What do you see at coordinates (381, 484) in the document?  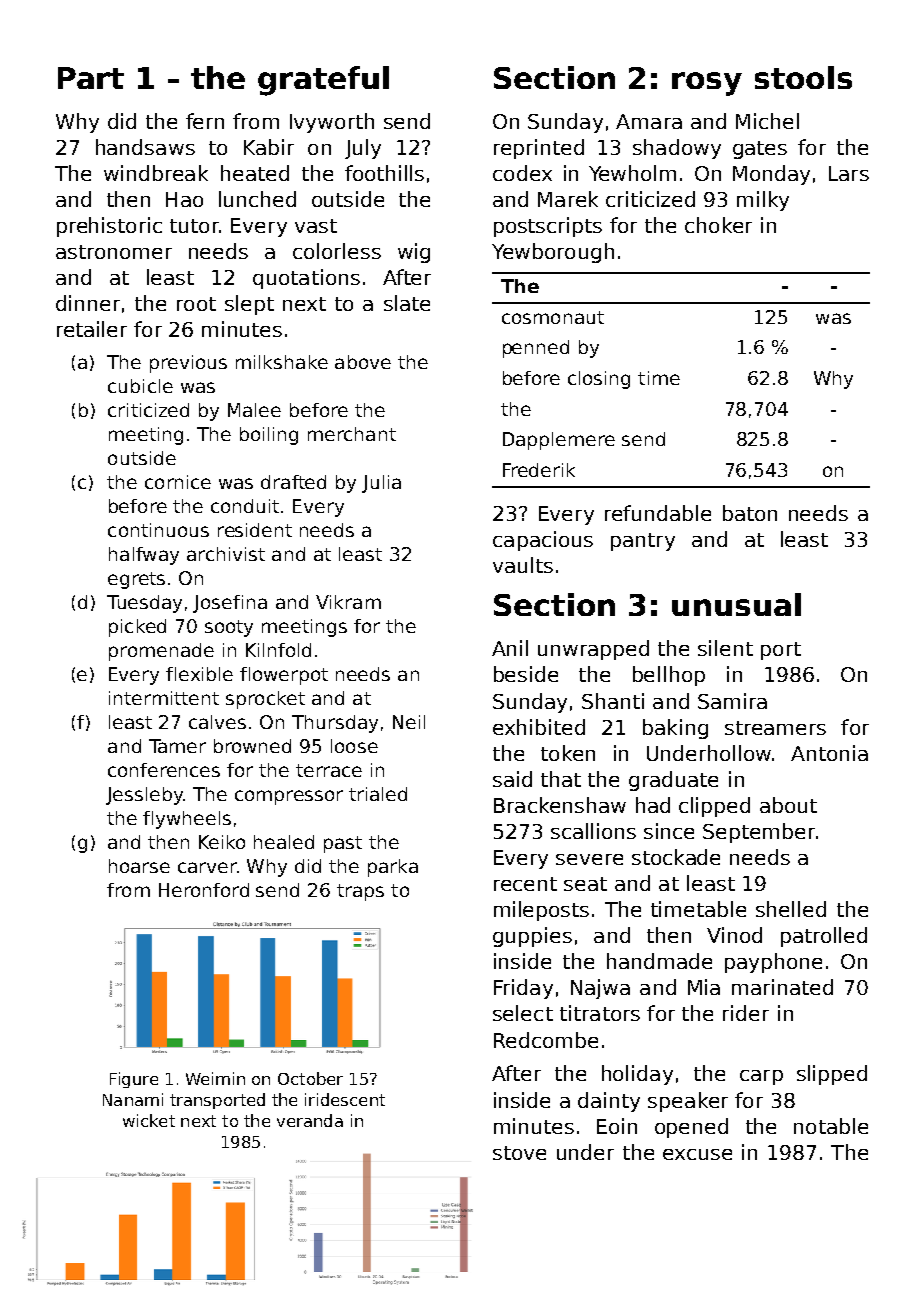 I see `Julia` at bounding box center [381, 484].
